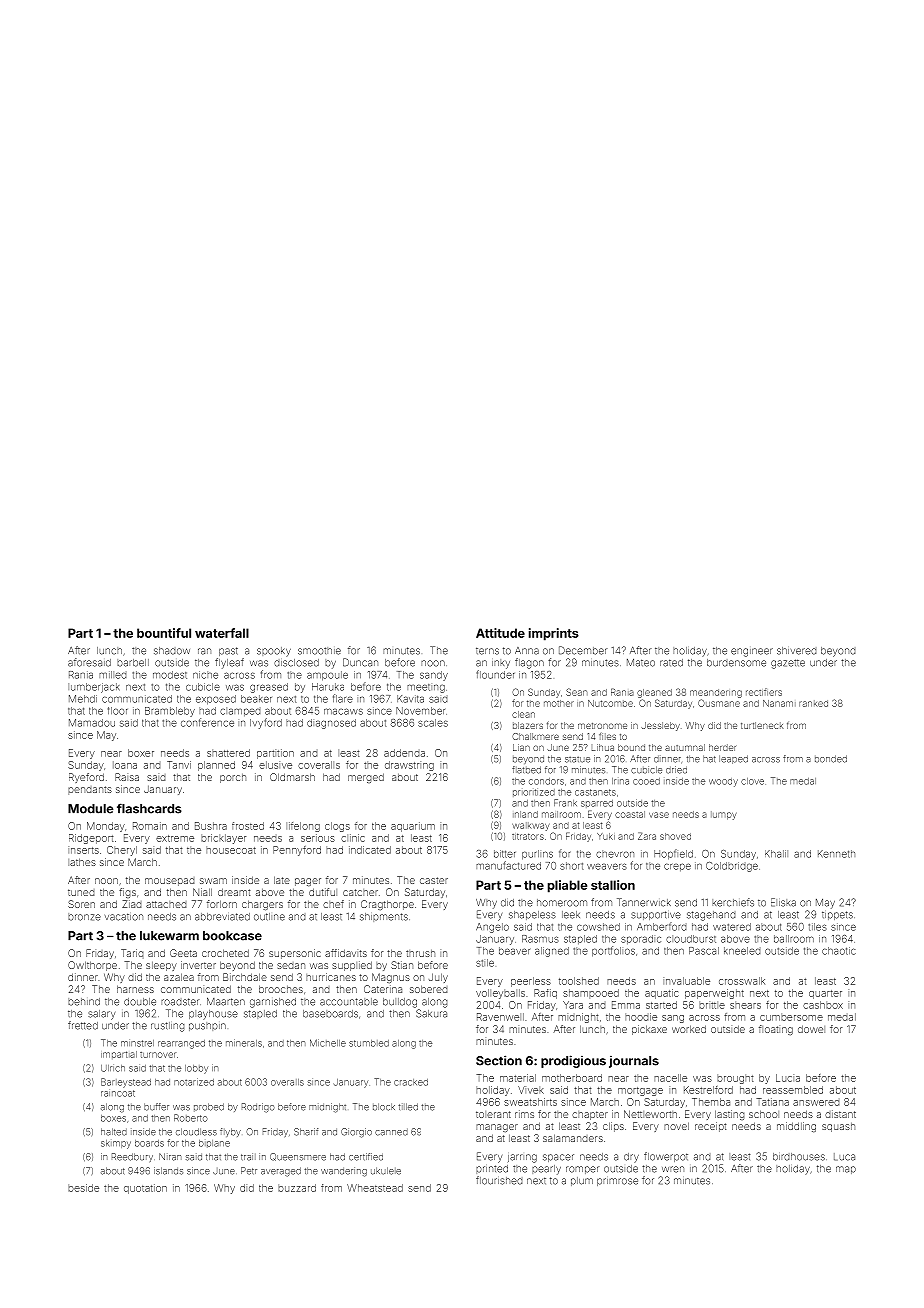 This screenshot has height=1308, width=924. Describe the element at coordinates (369, 1043) in the screenshot. I see `stumbled` at that location.
